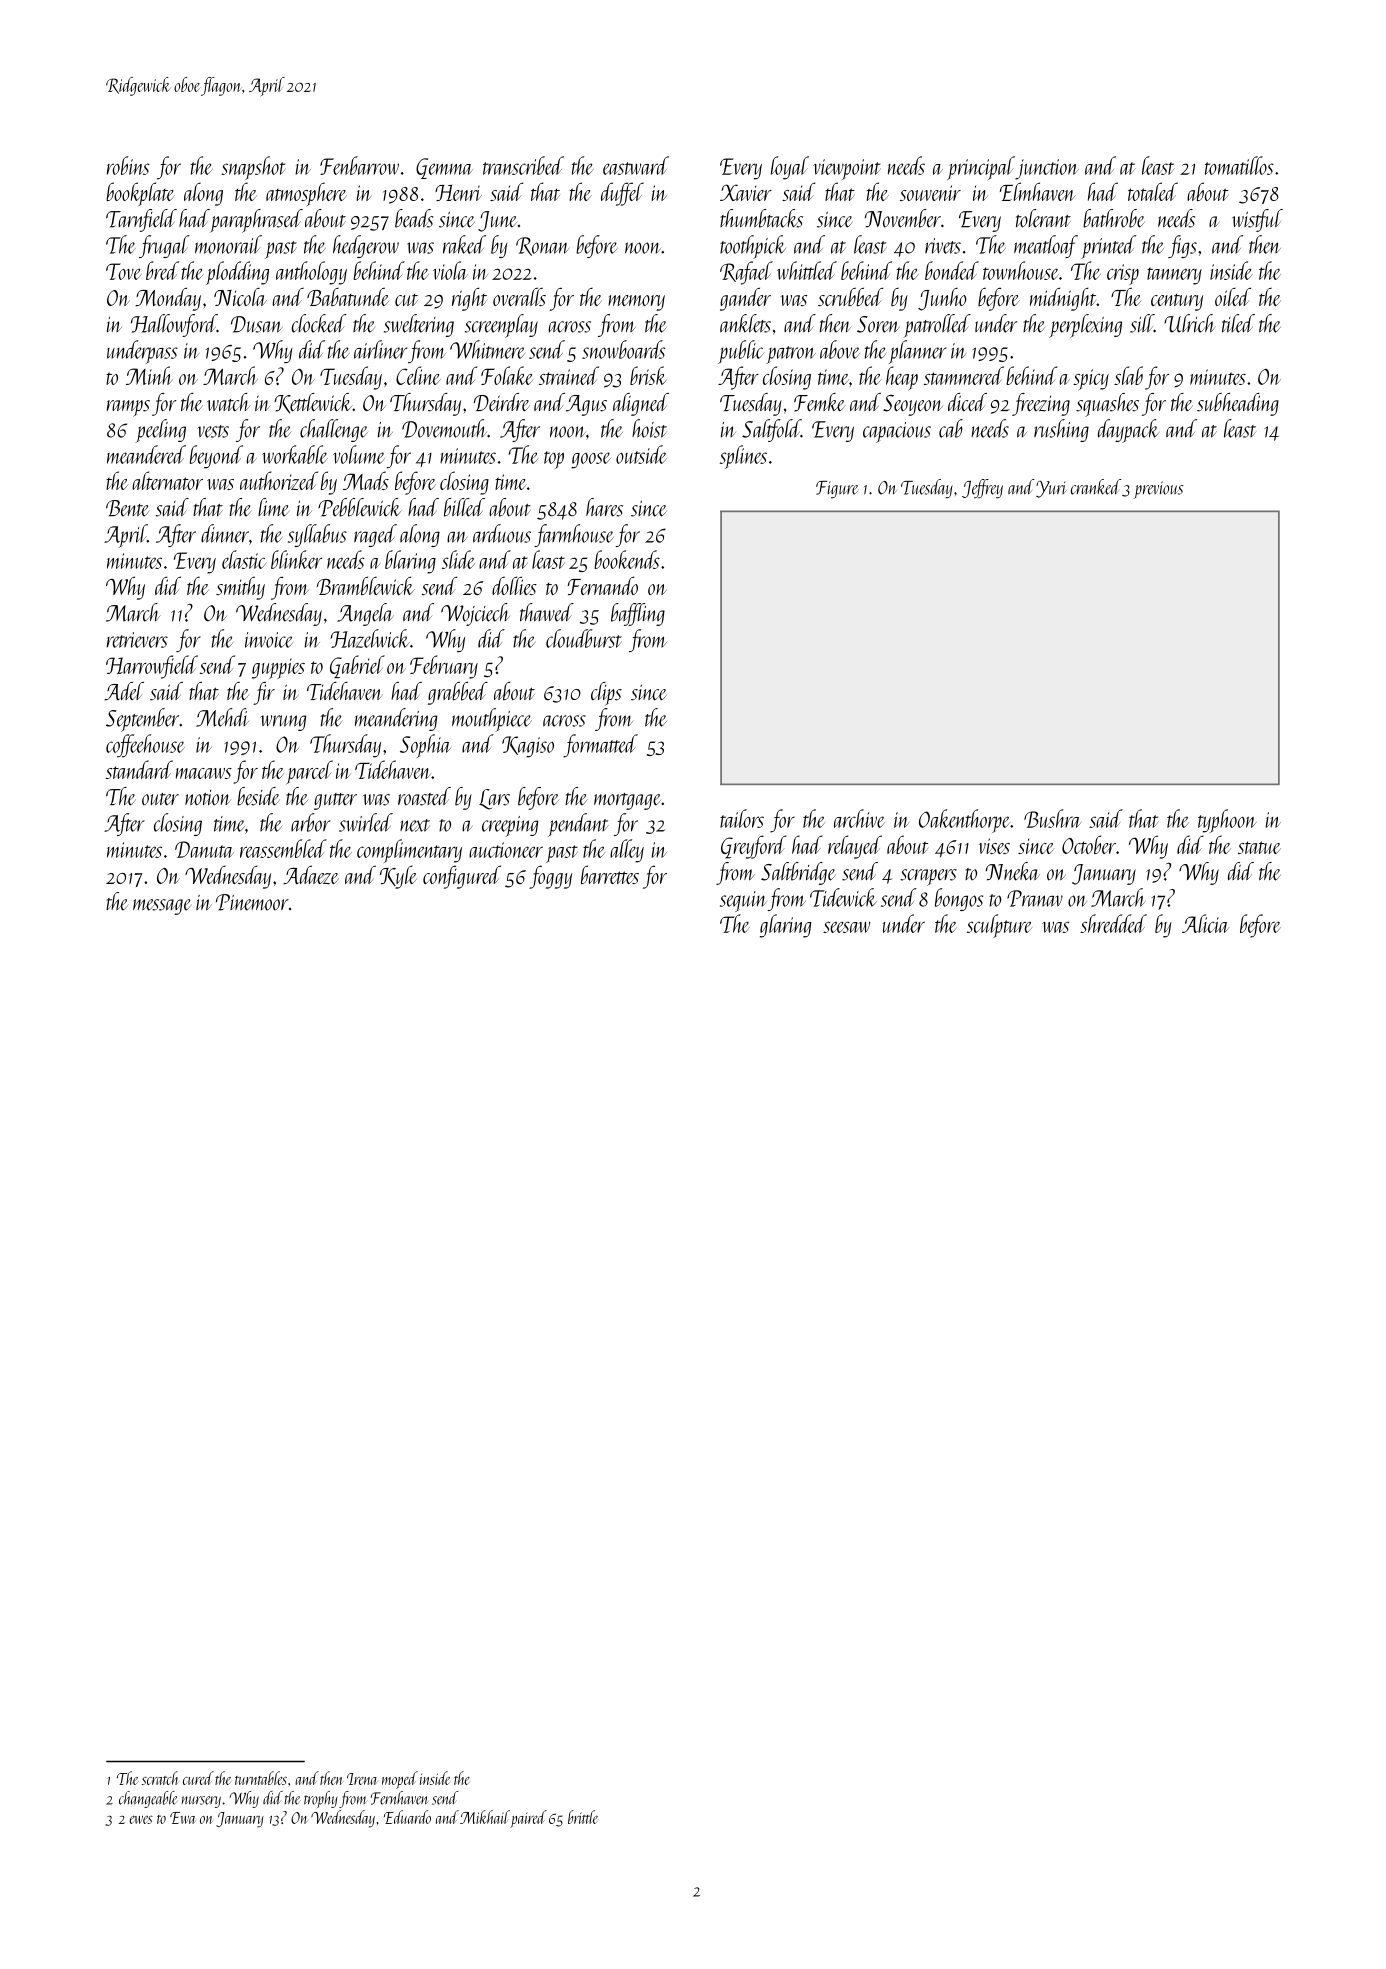 The width and height of the screenshot is (1386, 1969). I want to click on midnight, so click(1063, 299).
